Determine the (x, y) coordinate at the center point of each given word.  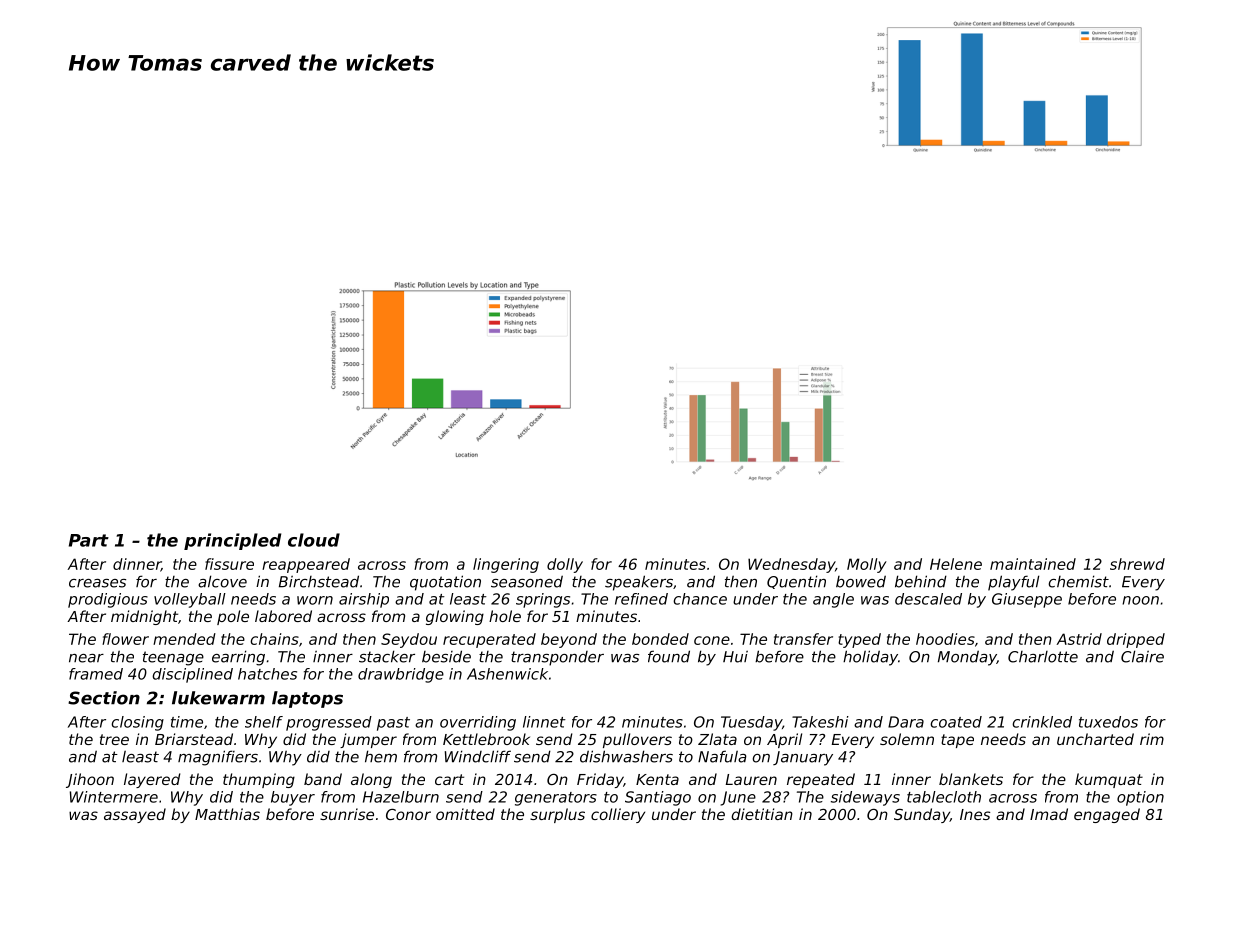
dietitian (762, 814)
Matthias (227, 814)
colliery (618, 815)
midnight (144, 617)
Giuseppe (1027, 600)
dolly (565, 565)
